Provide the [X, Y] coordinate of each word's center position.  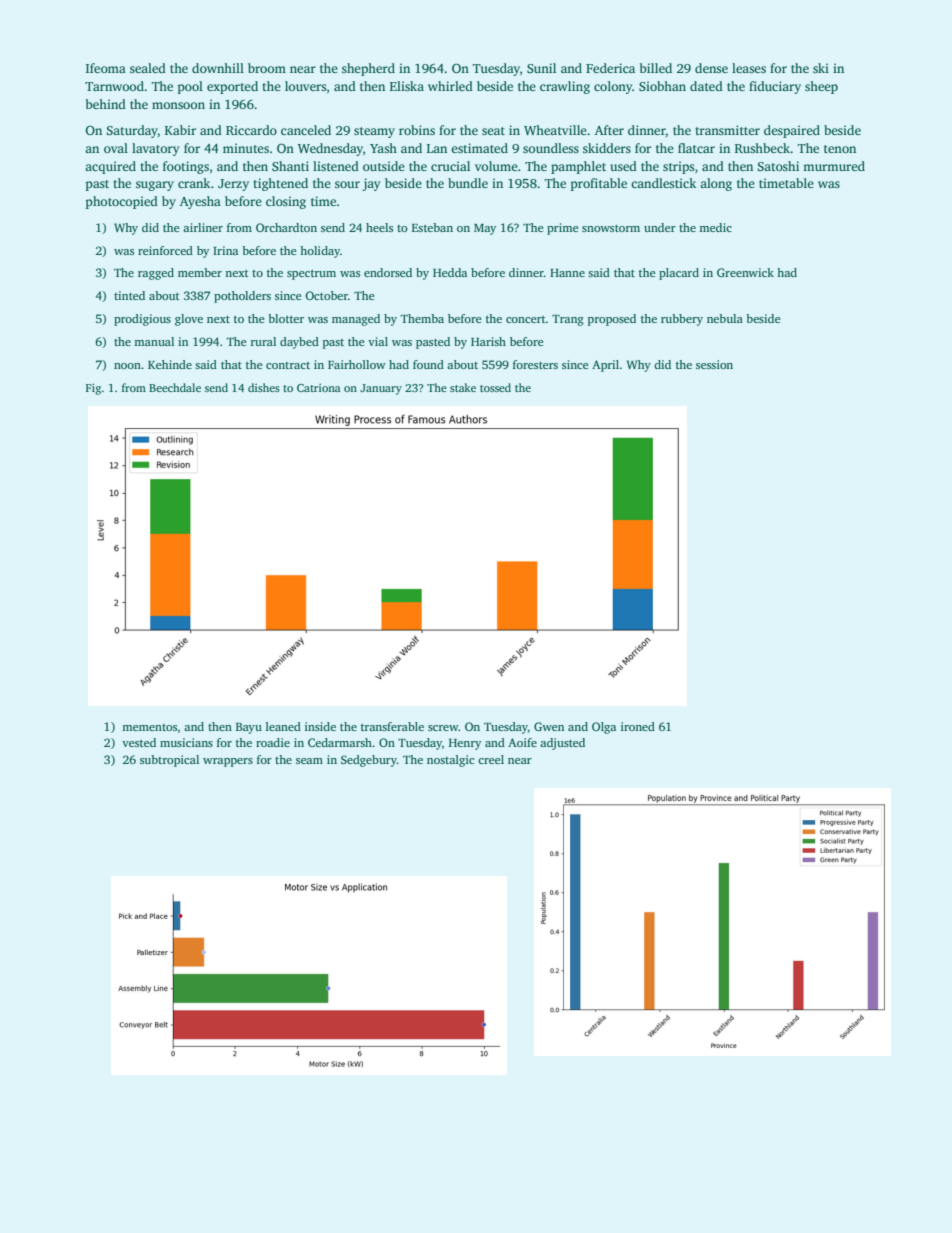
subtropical [169, 761]
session [714, 364]
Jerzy [233, 185]
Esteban [432, 227]
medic [715, 227]
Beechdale [175, 387]
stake [463, 387]
